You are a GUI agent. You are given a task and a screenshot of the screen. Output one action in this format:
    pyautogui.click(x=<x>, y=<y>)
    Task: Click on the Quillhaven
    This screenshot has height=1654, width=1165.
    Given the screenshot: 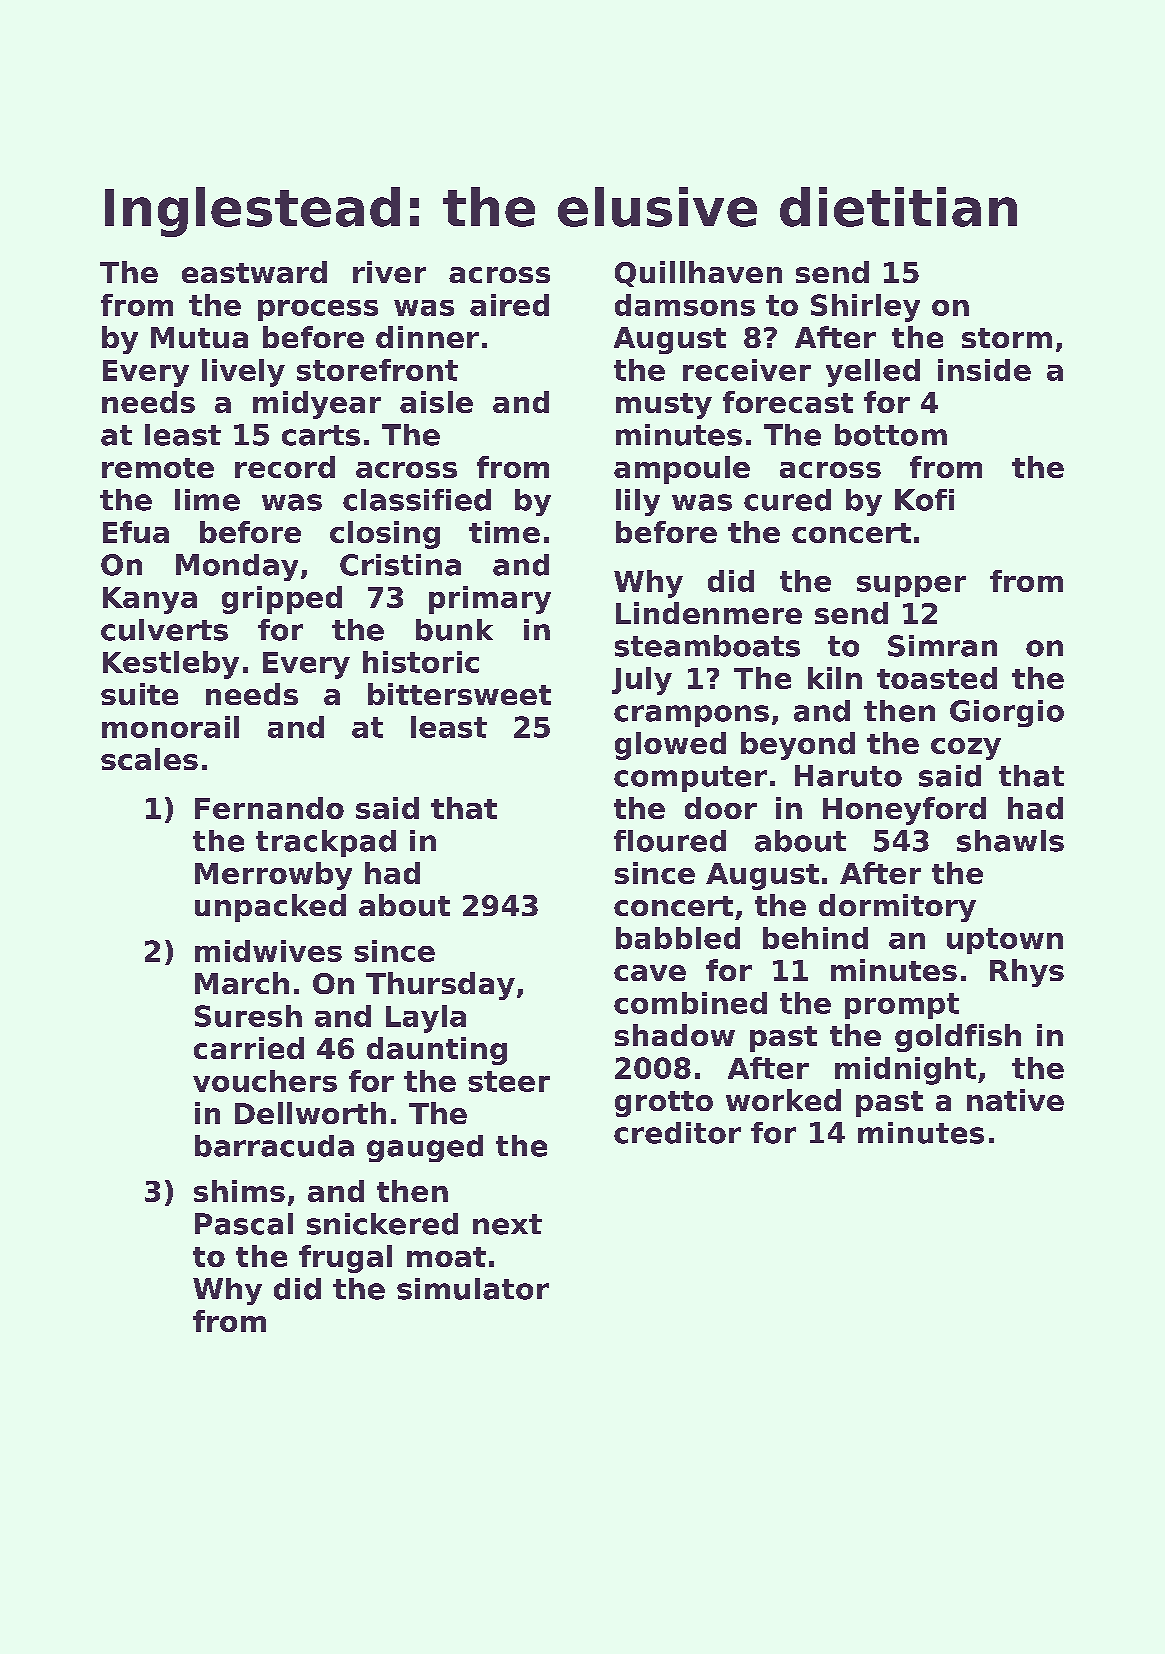 What is the action you would take?
    pyautogui.click(x=698, y=274)
